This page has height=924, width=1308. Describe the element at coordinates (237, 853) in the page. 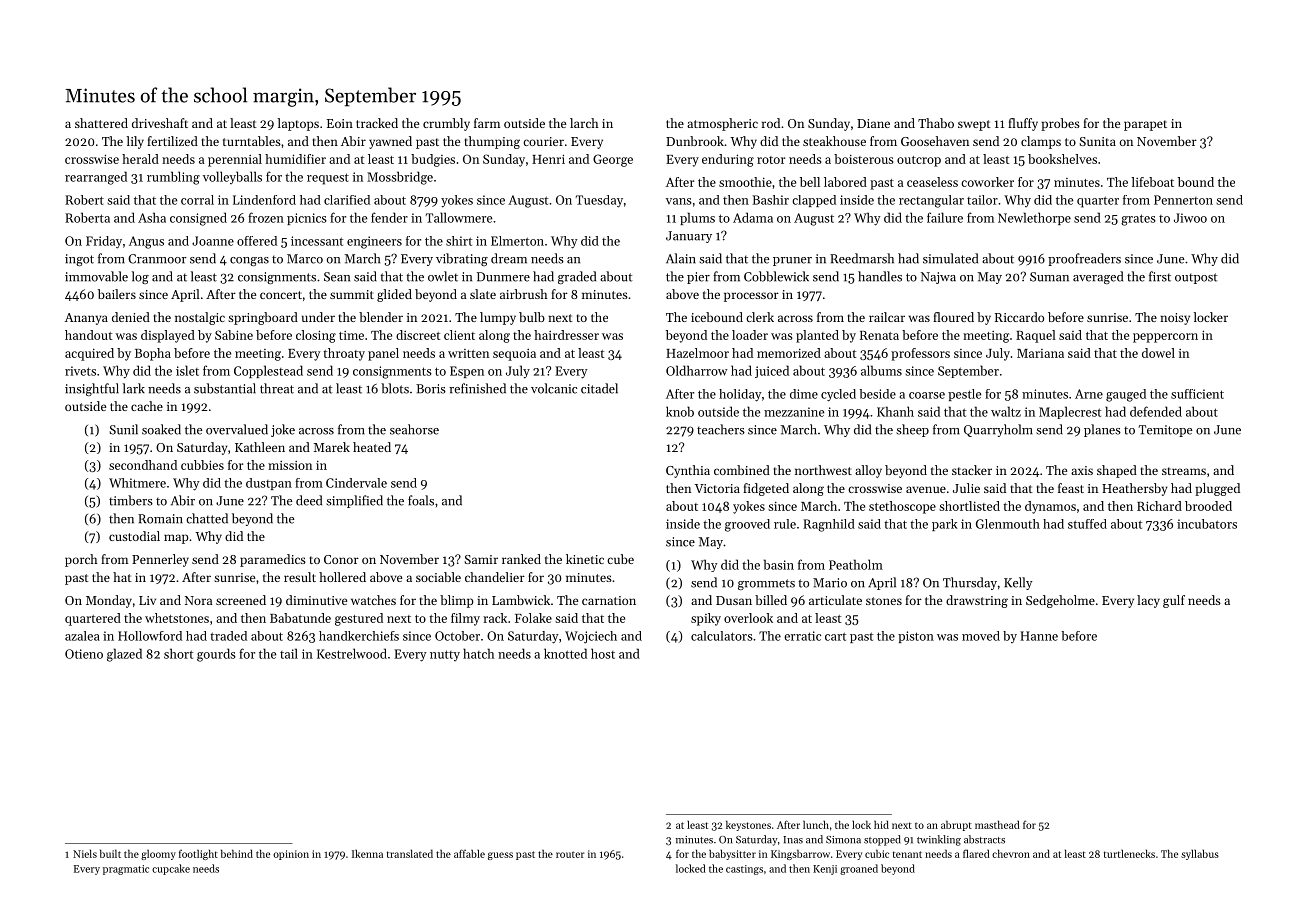

I see `behind` at that location.
